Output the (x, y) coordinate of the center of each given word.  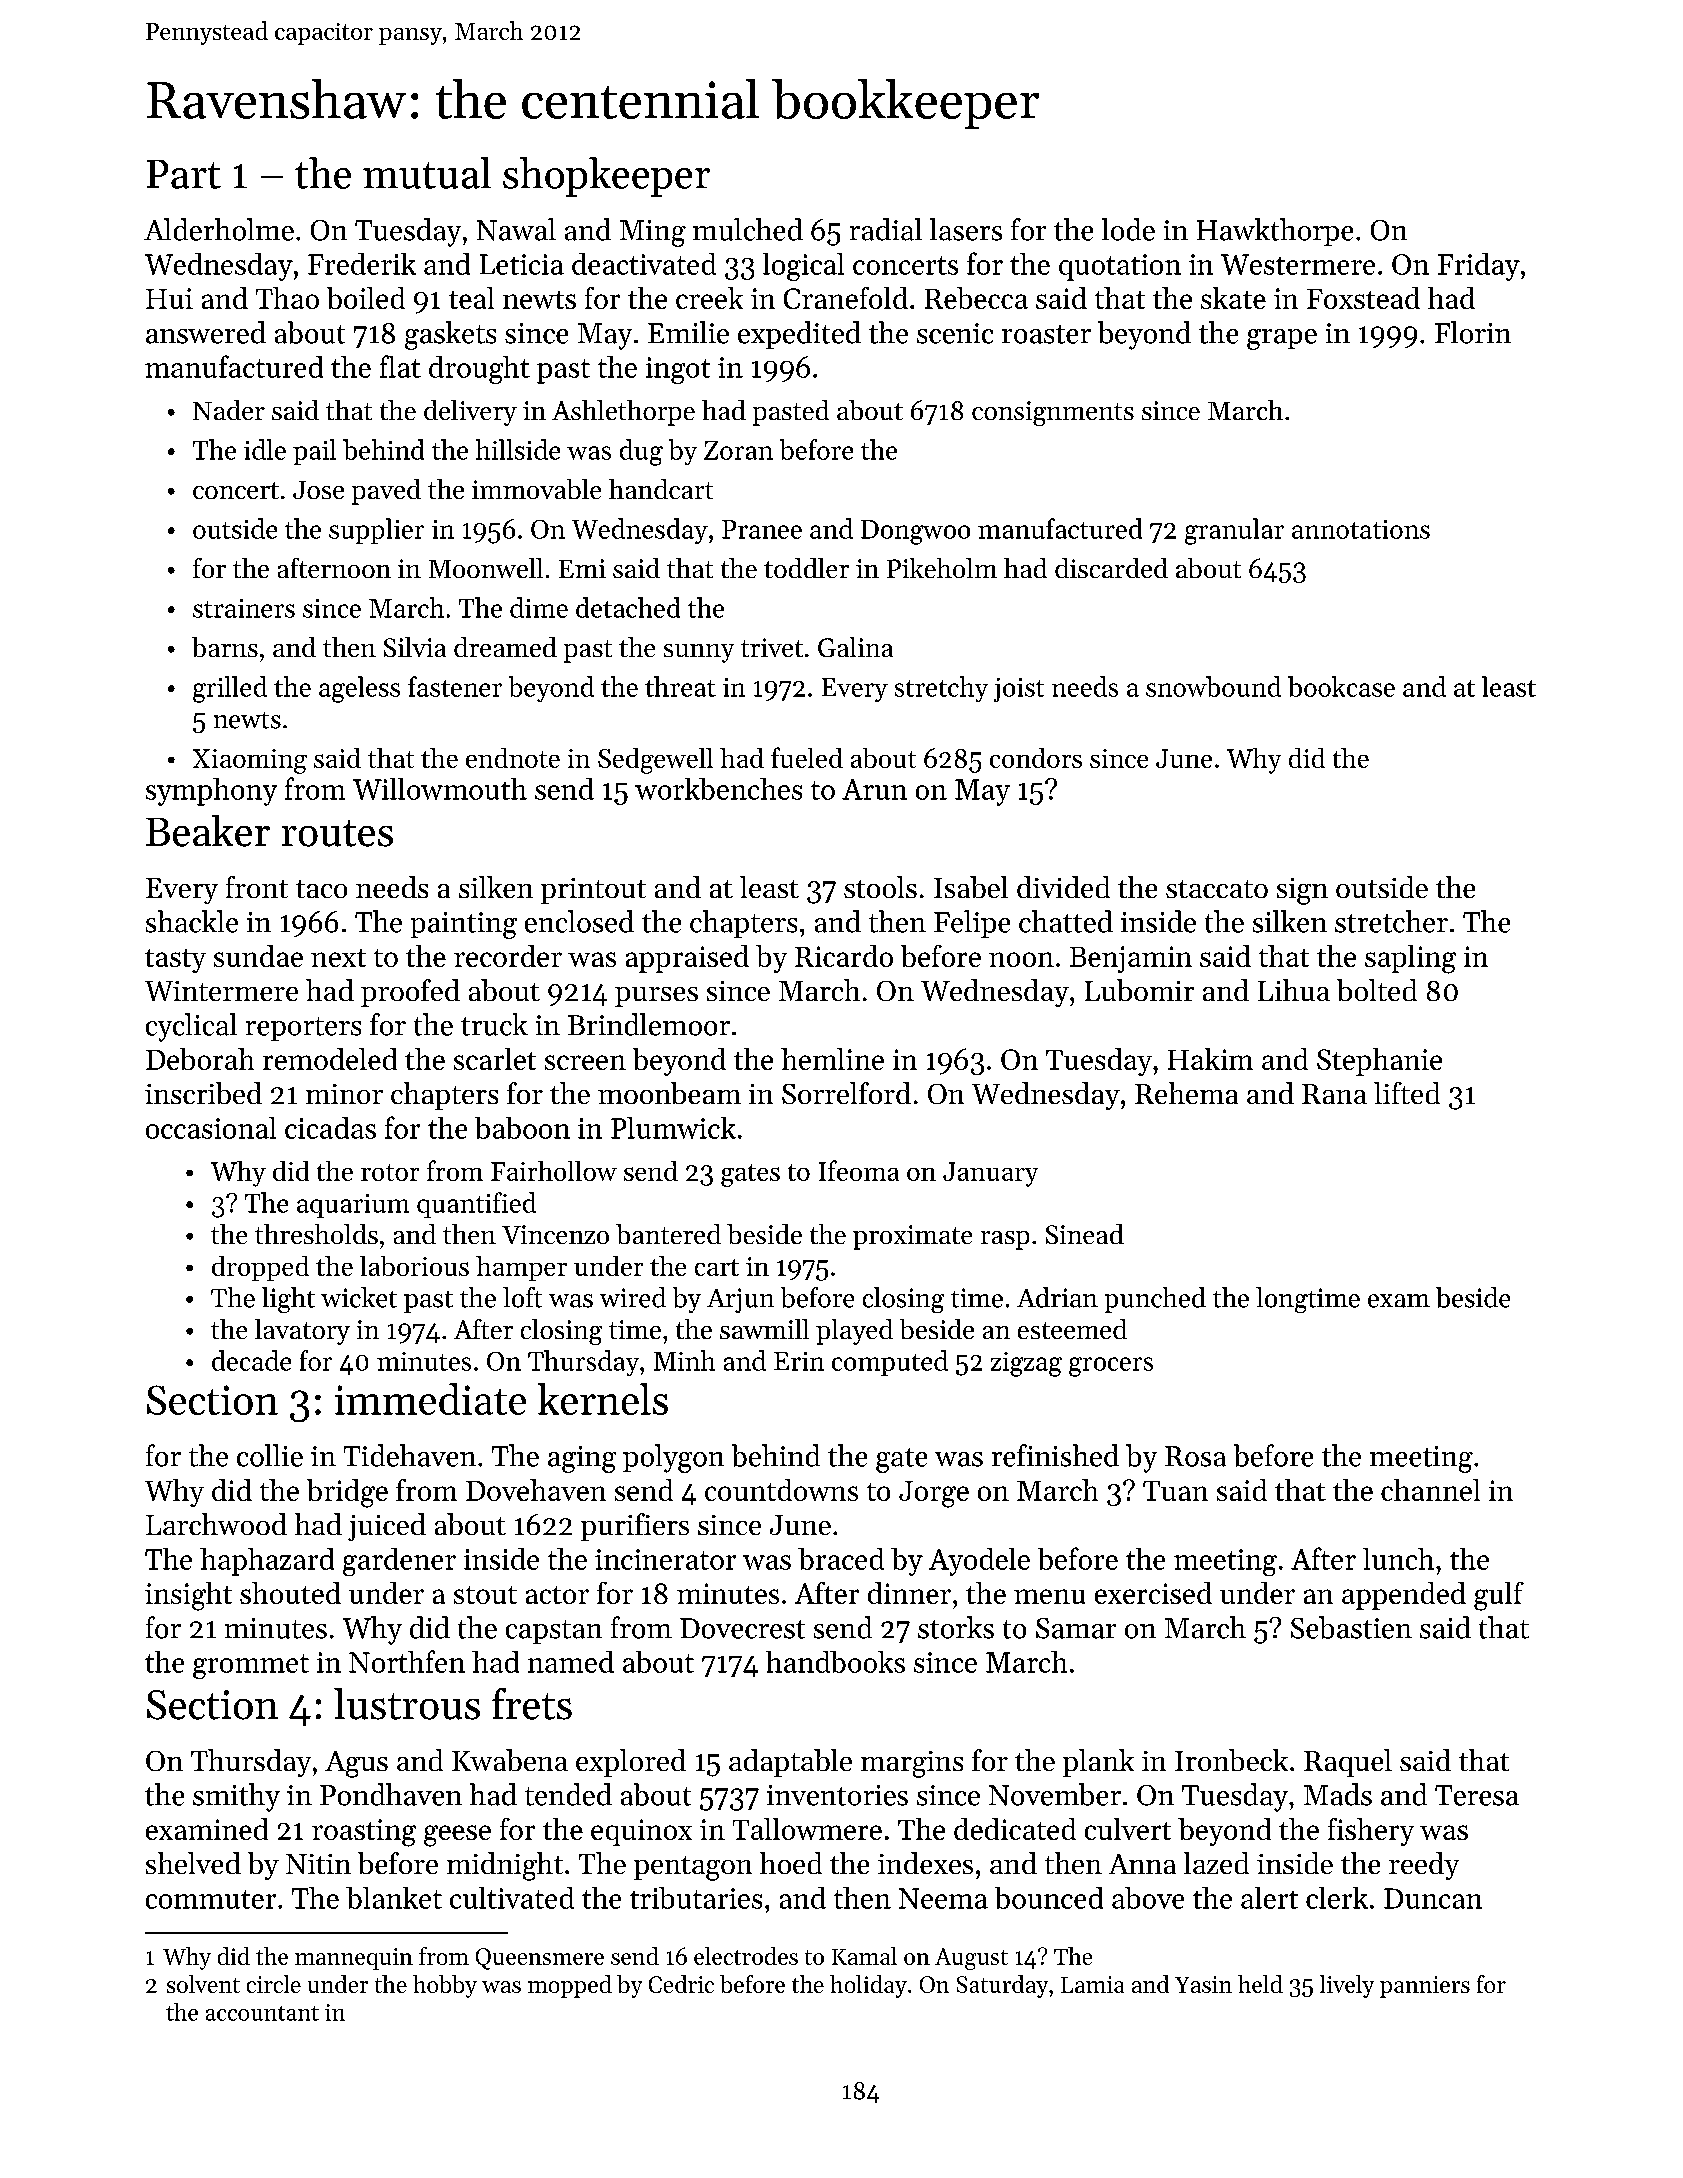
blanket (394, 1898)
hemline (832, 1059)
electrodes (746, 1956)
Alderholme (219, 229)
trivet (772, 647)
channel (1430, 1490)
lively (1347, 1986)
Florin (1473, 332)
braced (841, 1559)
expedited (799, 335)
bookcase (1341, 686)
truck (494, 1024)
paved (386, 492)
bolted (1377, 990)
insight (188, 1596)
